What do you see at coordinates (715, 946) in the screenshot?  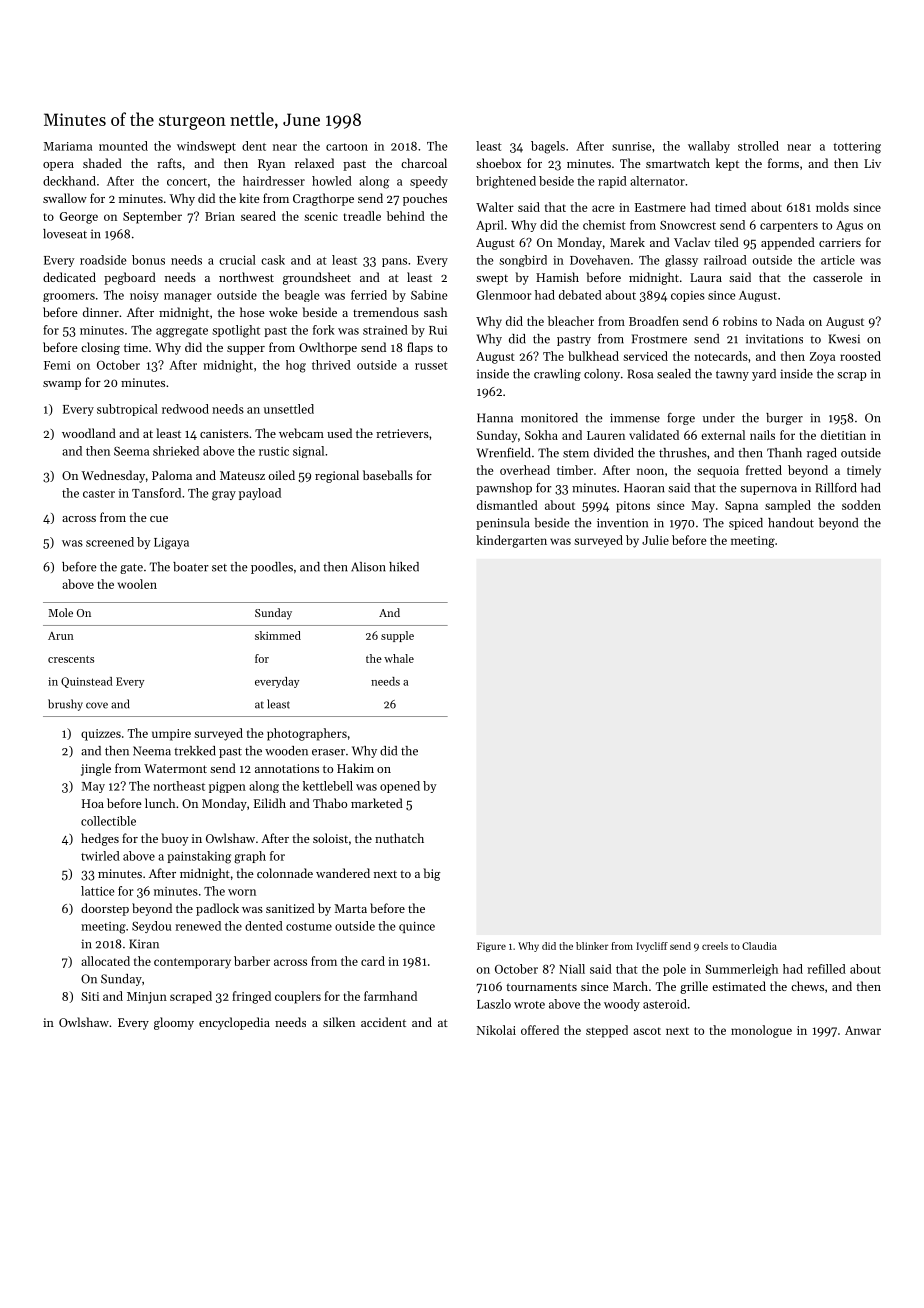 I see `creels` at bounding box center [715, 946].
